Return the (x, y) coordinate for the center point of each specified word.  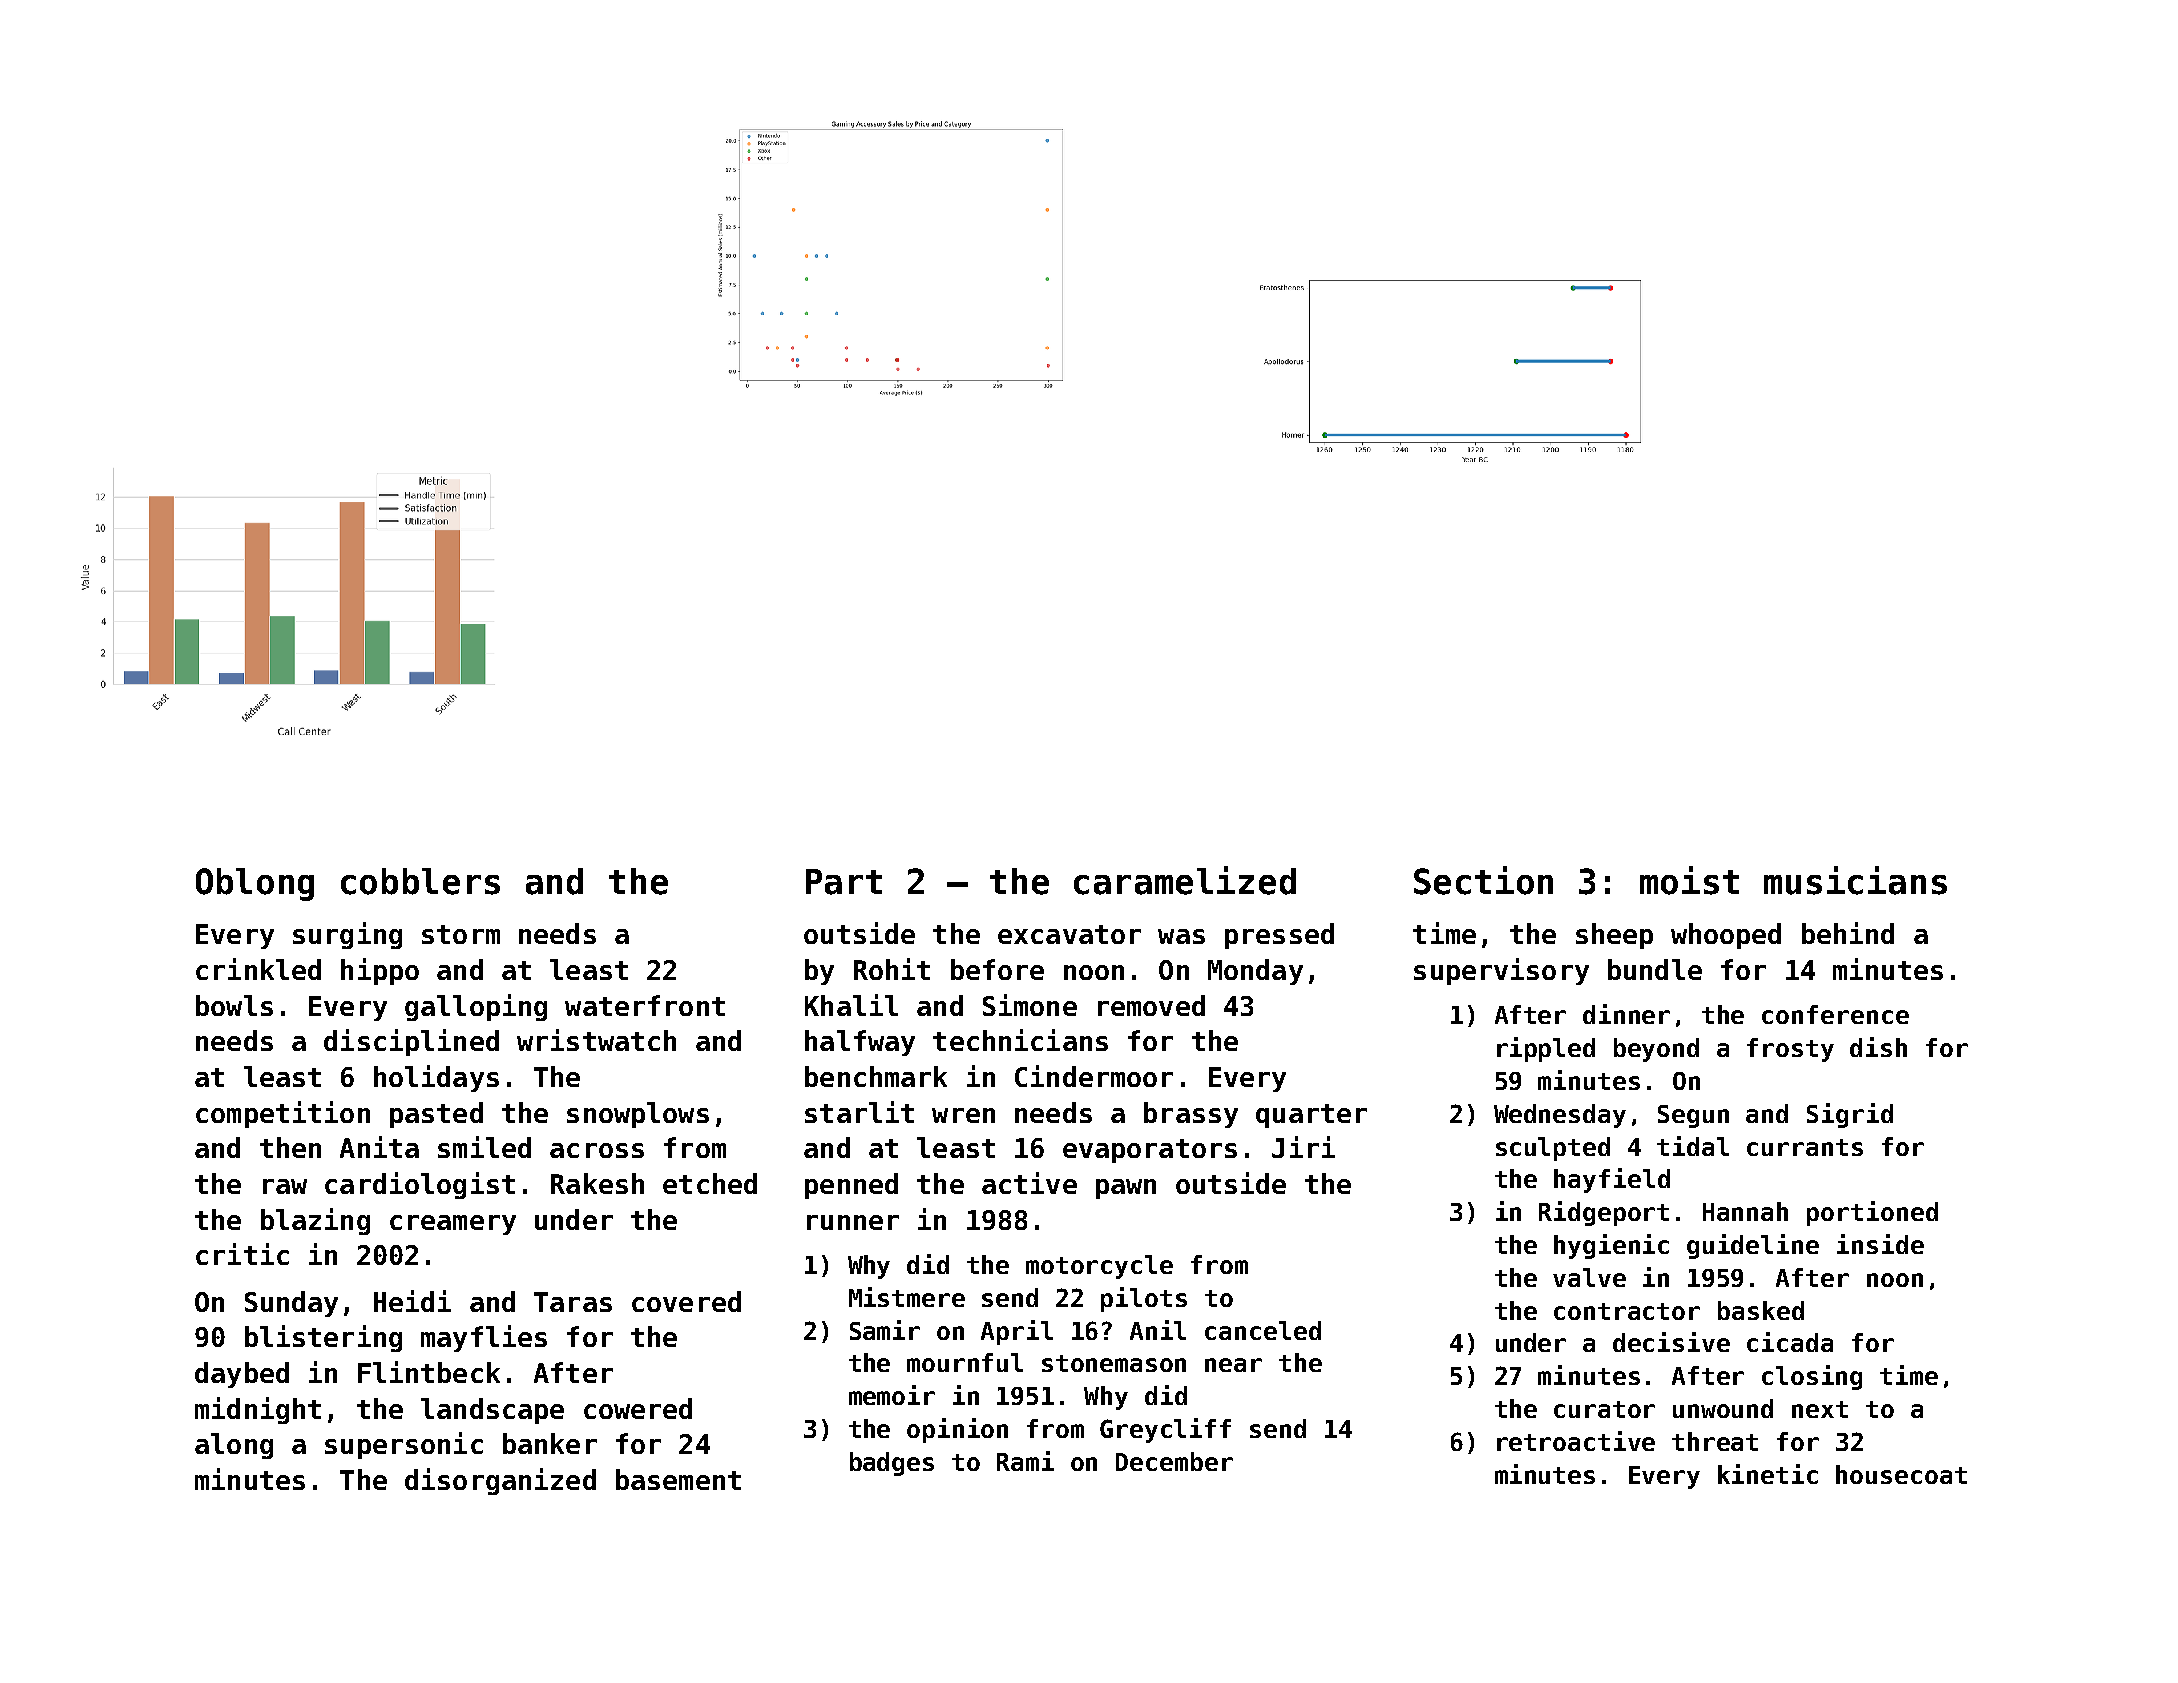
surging (347, 935)
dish (1878, 1047)
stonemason (1114, 1363)
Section (1483, 880)
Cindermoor (1094, 1076)
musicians (1855, 880)
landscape (492, 1411)
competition (283, 1114)
